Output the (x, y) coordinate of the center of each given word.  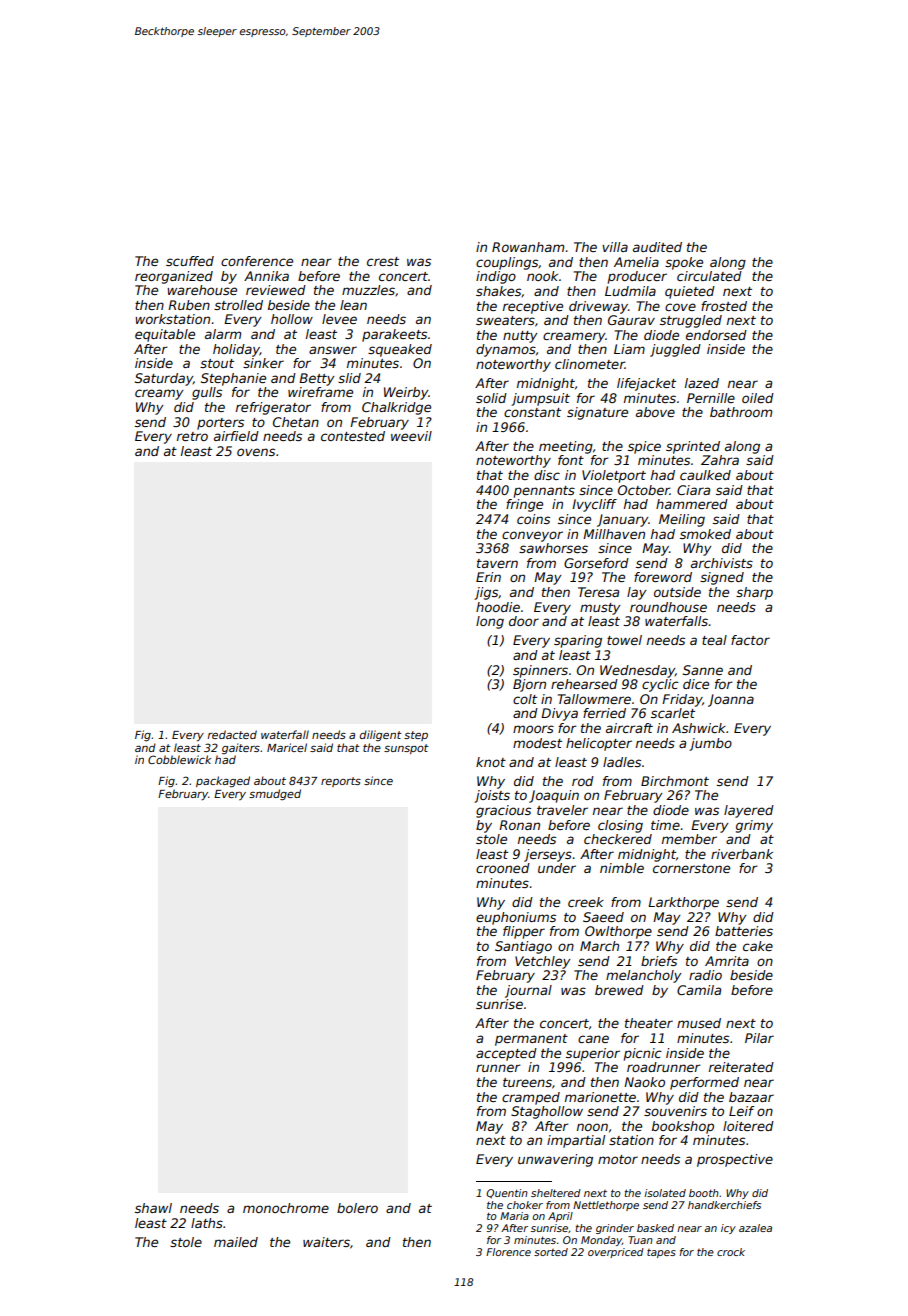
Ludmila (630, 291)
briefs (659, 961)
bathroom (741, 412)
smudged (275, 794)
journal (528, 991)
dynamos (506, 350)
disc (547, 475)
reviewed (276, 290)
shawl (153, 1208)
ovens (256, 452)
